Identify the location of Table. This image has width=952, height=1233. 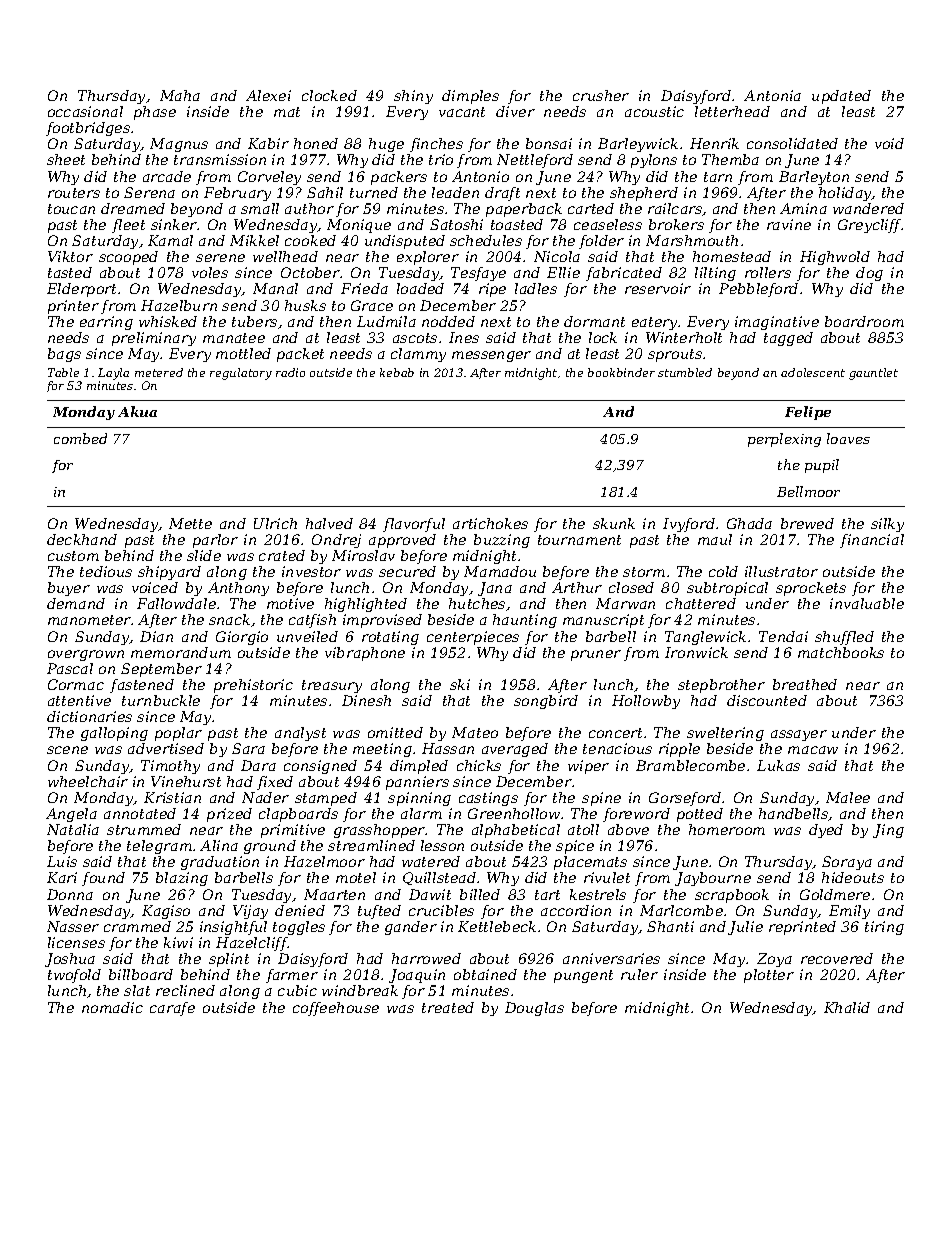
(63, 372).
